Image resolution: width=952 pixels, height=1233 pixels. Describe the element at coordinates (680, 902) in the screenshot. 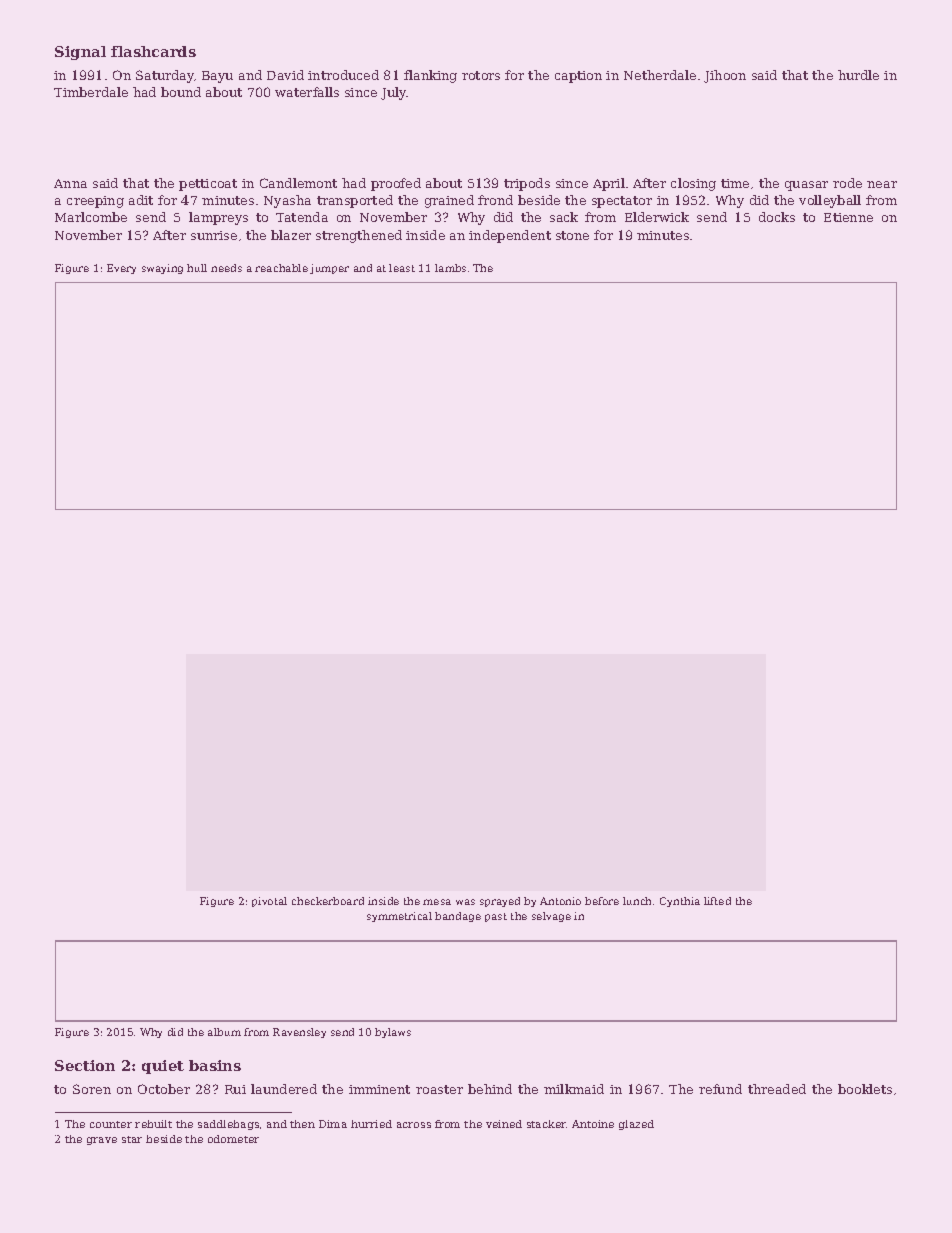

I see `Cynthia` at that location.
